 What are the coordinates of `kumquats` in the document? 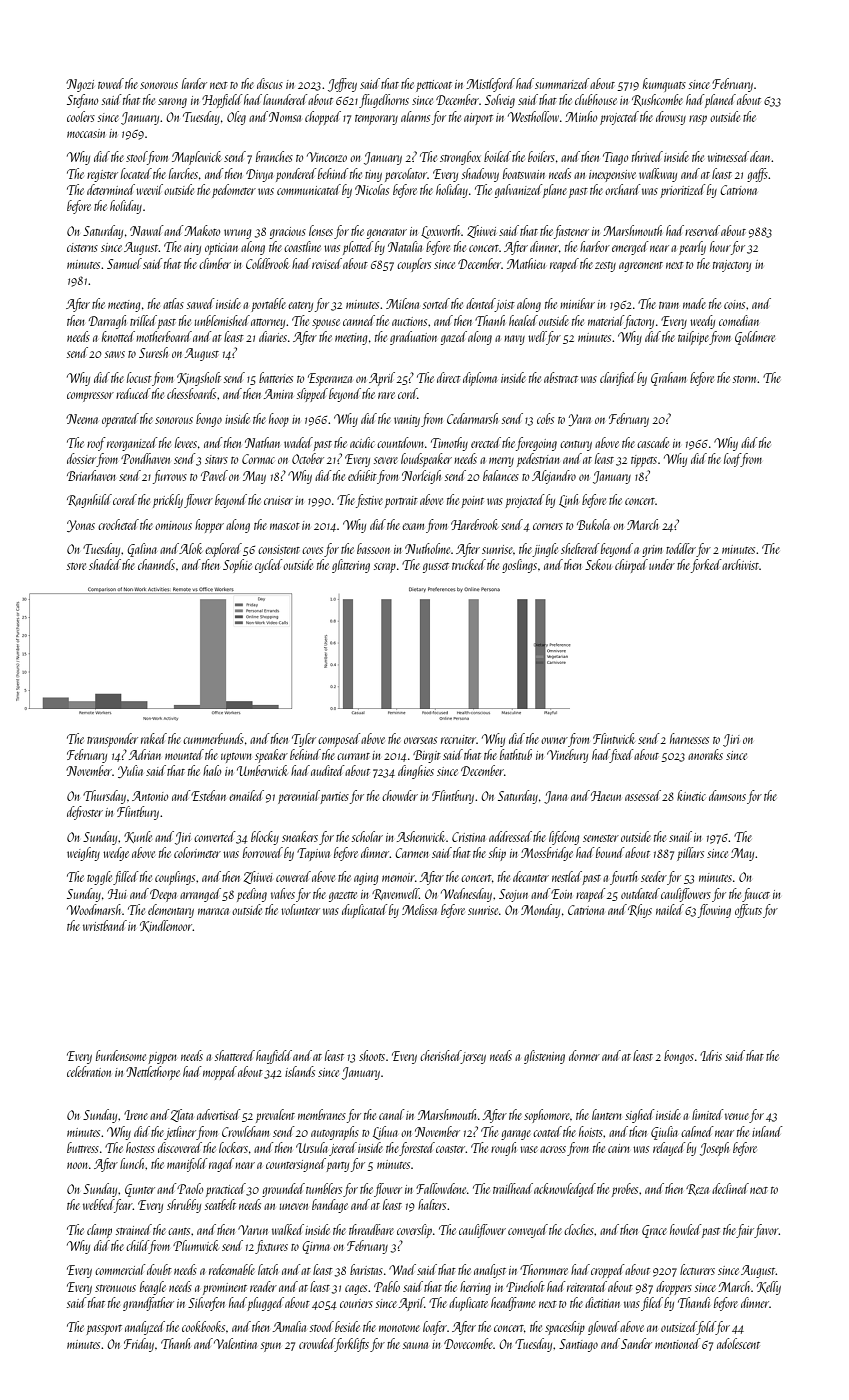 It's located at (664, 85).
